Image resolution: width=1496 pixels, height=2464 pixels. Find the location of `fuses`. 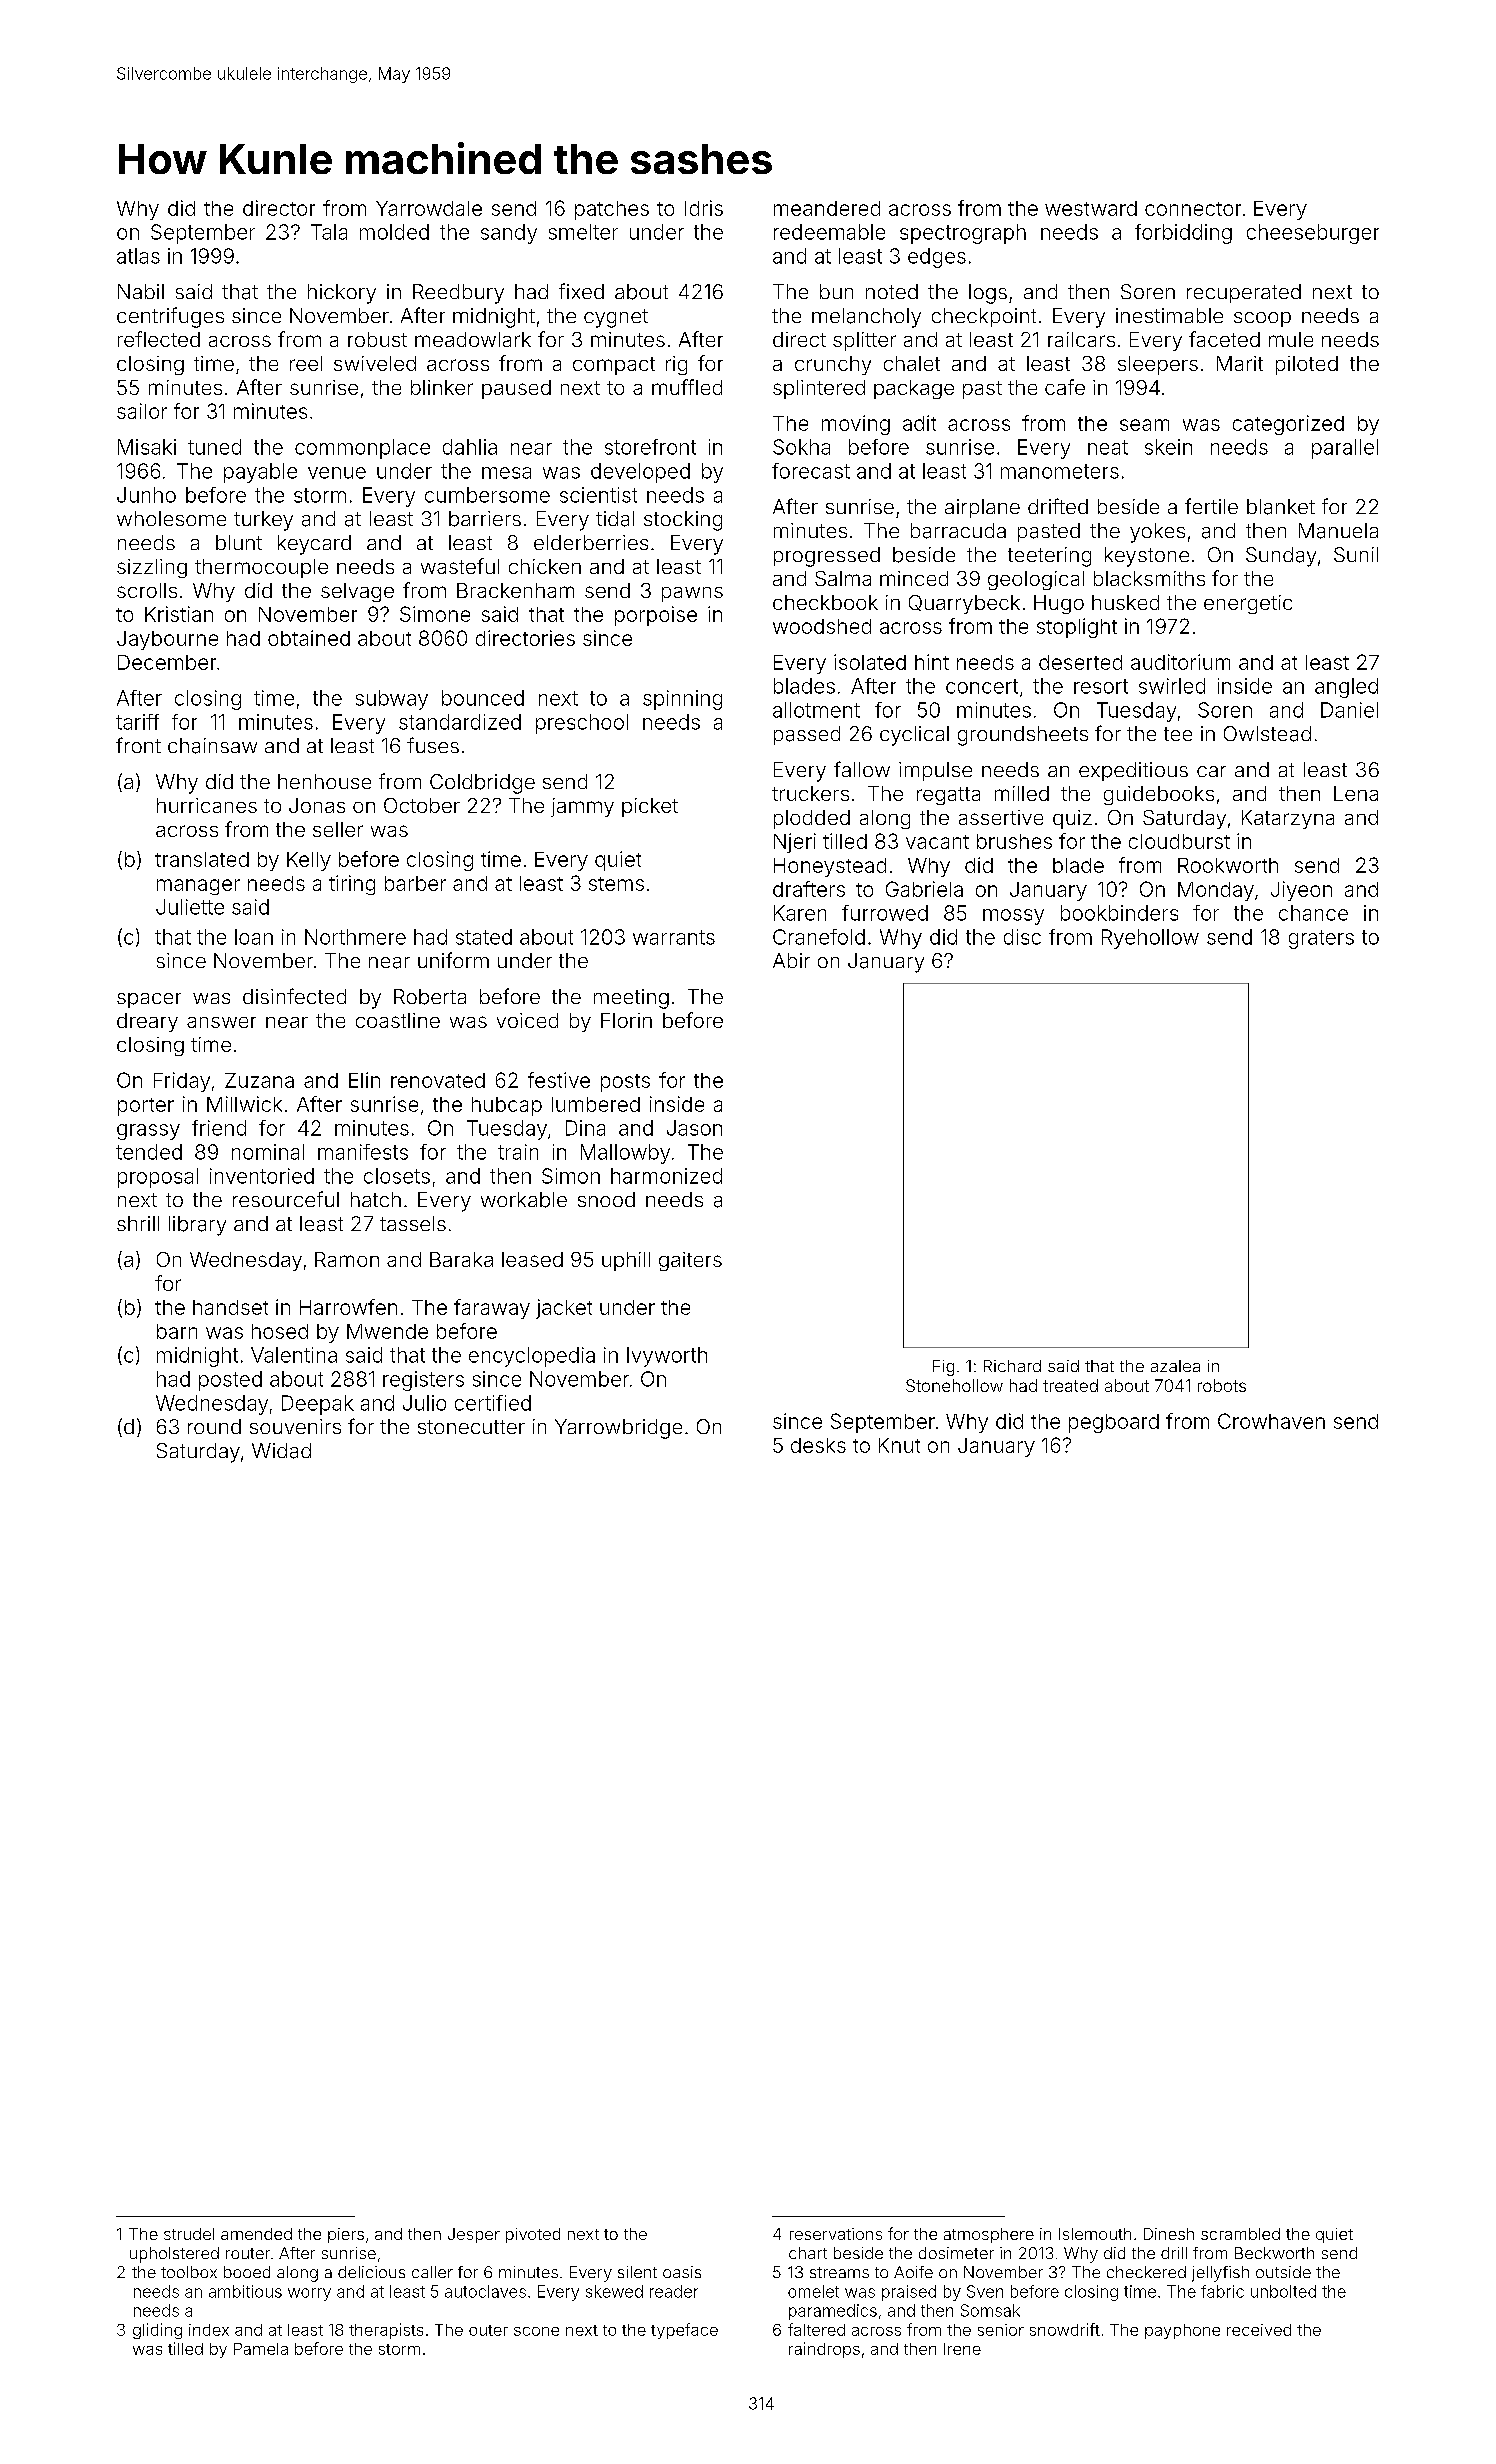

fuses is located at coordinates (433, 745).
